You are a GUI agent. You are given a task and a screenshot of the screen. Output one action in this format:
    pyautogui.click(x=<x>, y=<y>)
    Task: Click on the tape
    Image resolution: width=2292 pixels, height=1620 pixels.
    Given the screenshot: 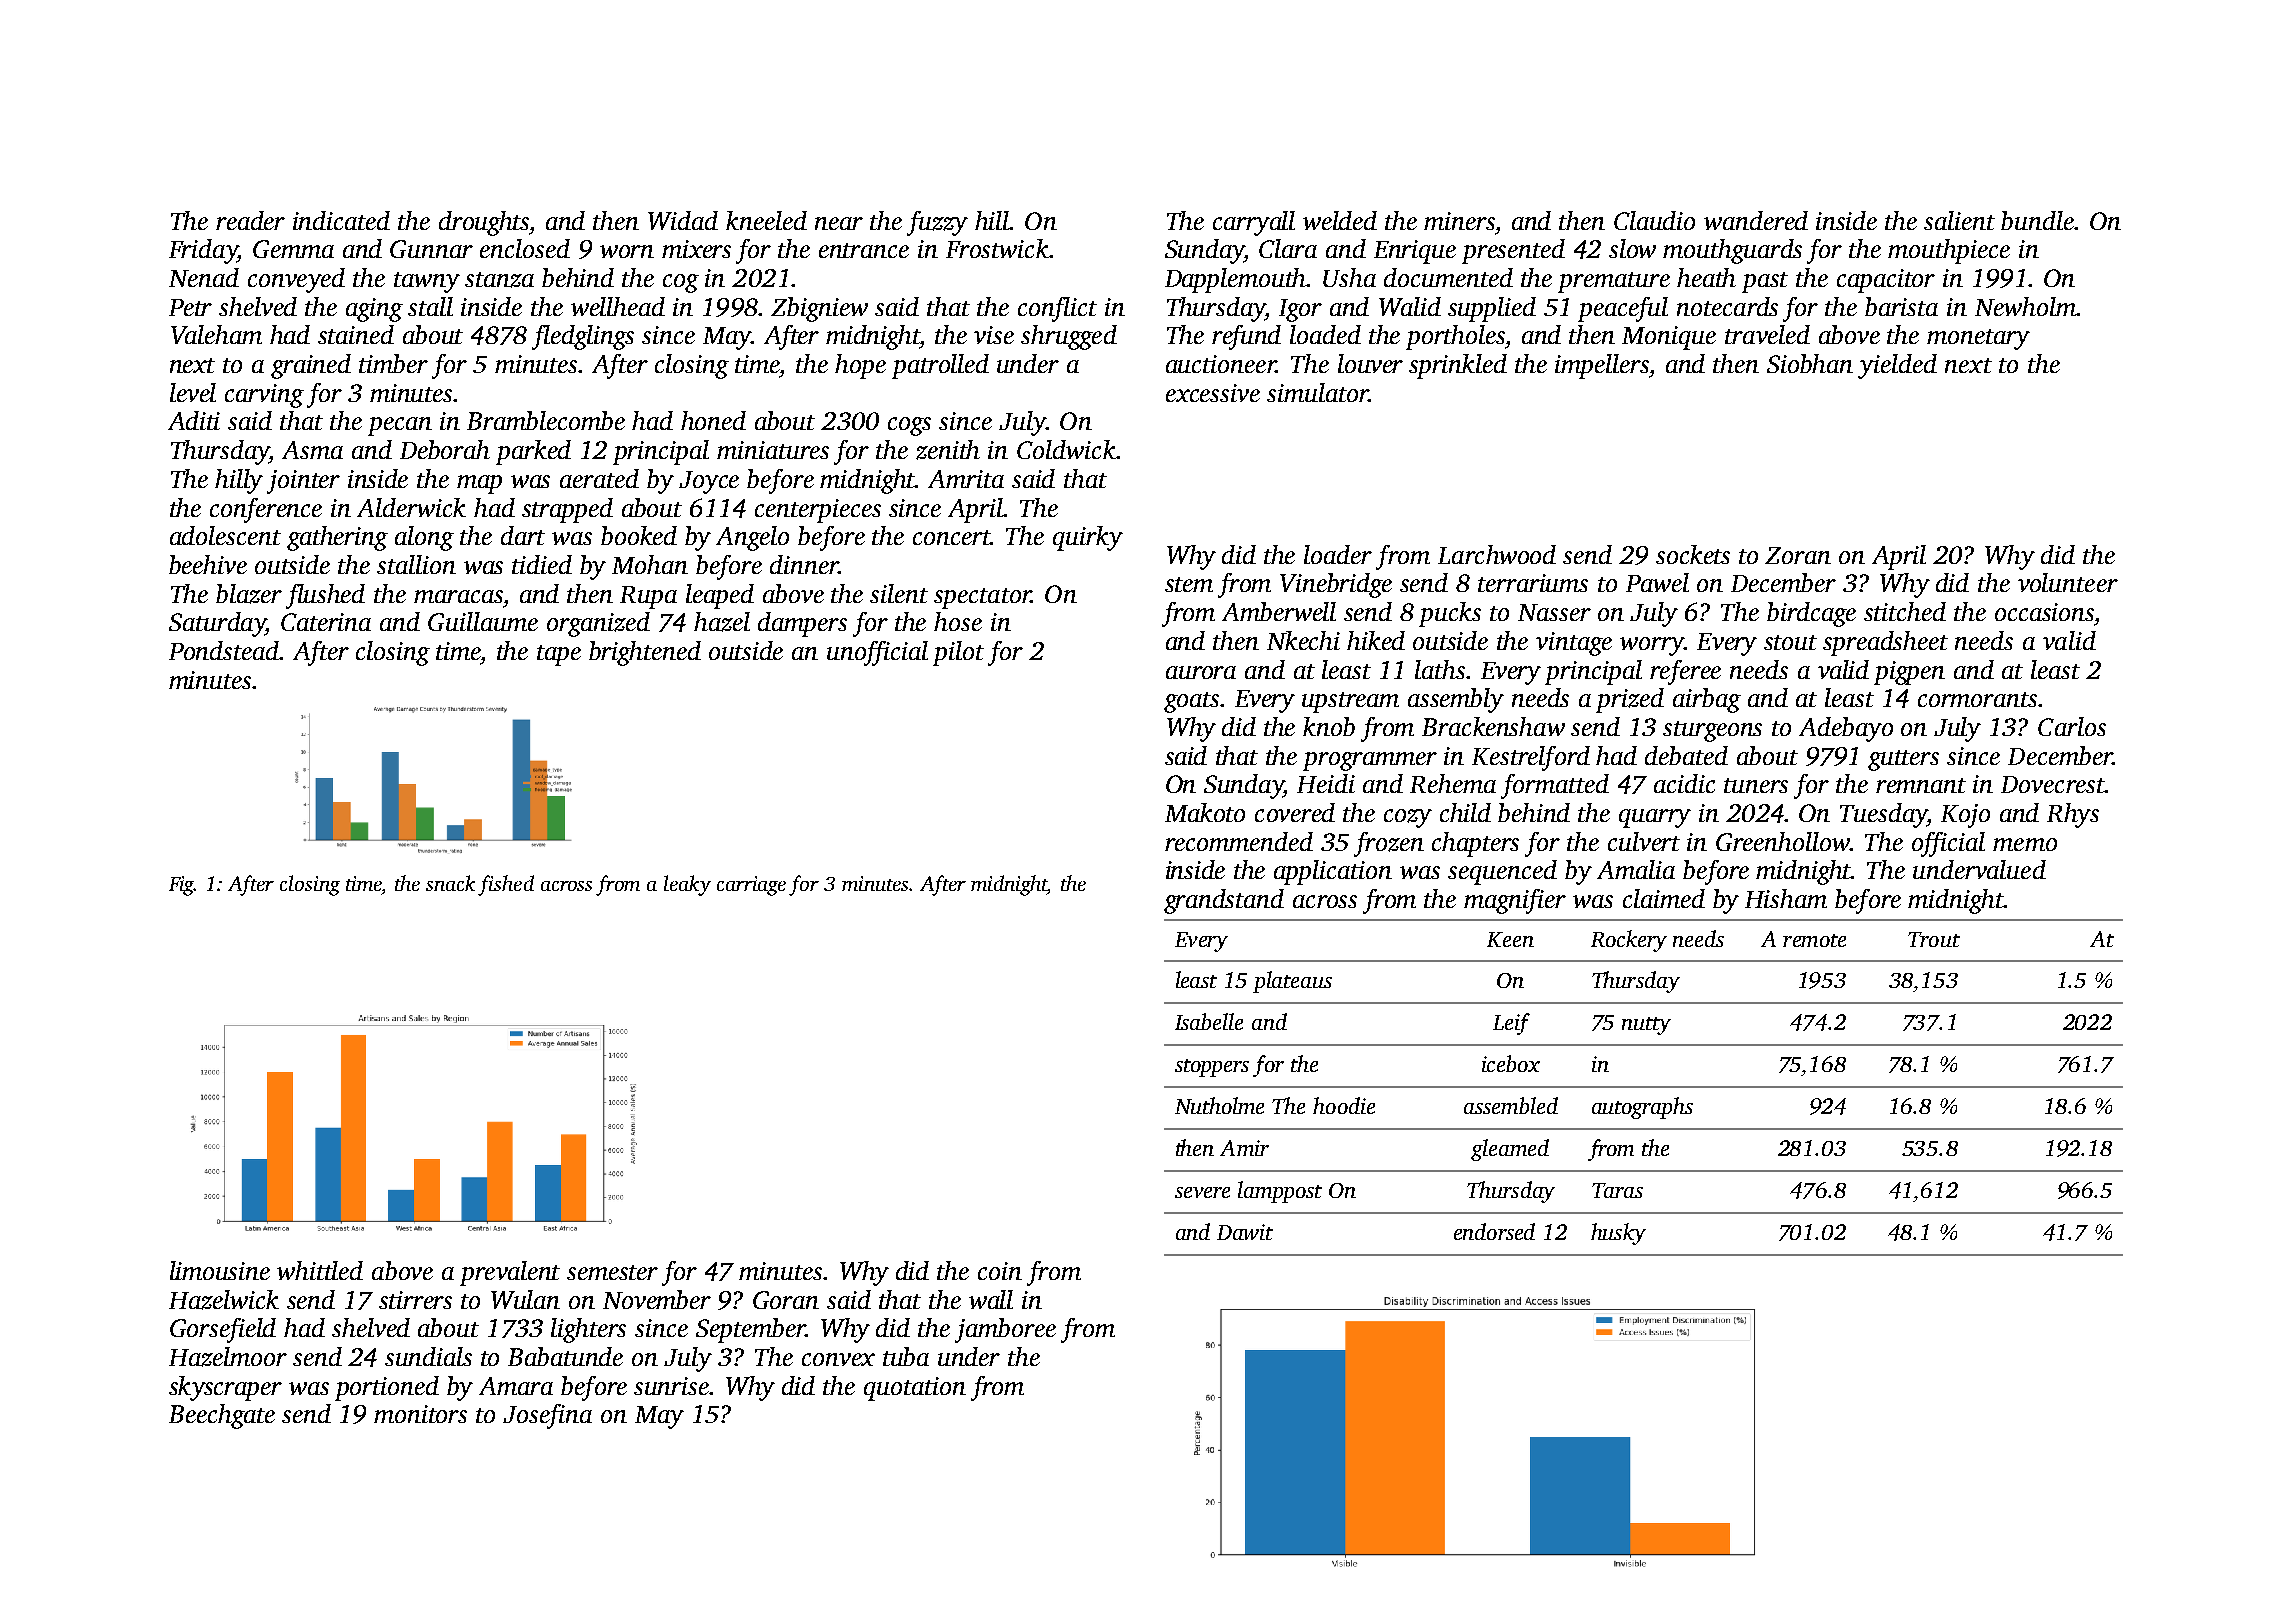 What is the action you would take?
    pyautogui.click(x=559, y=655)
